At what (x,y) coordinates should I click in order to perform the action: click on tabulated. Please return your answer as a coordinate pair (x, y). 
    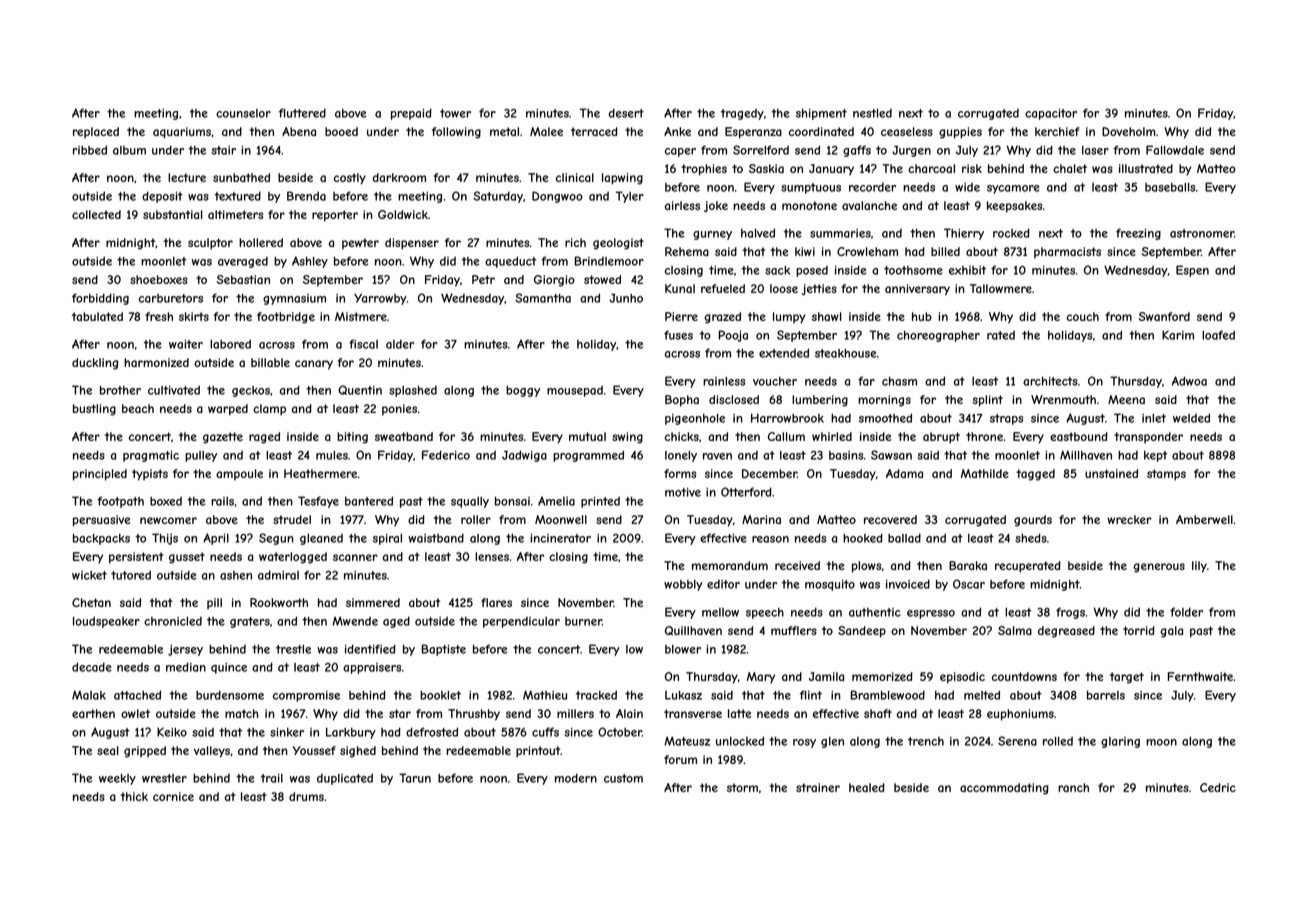
    Looking at the image, I should click on (97, 316).
